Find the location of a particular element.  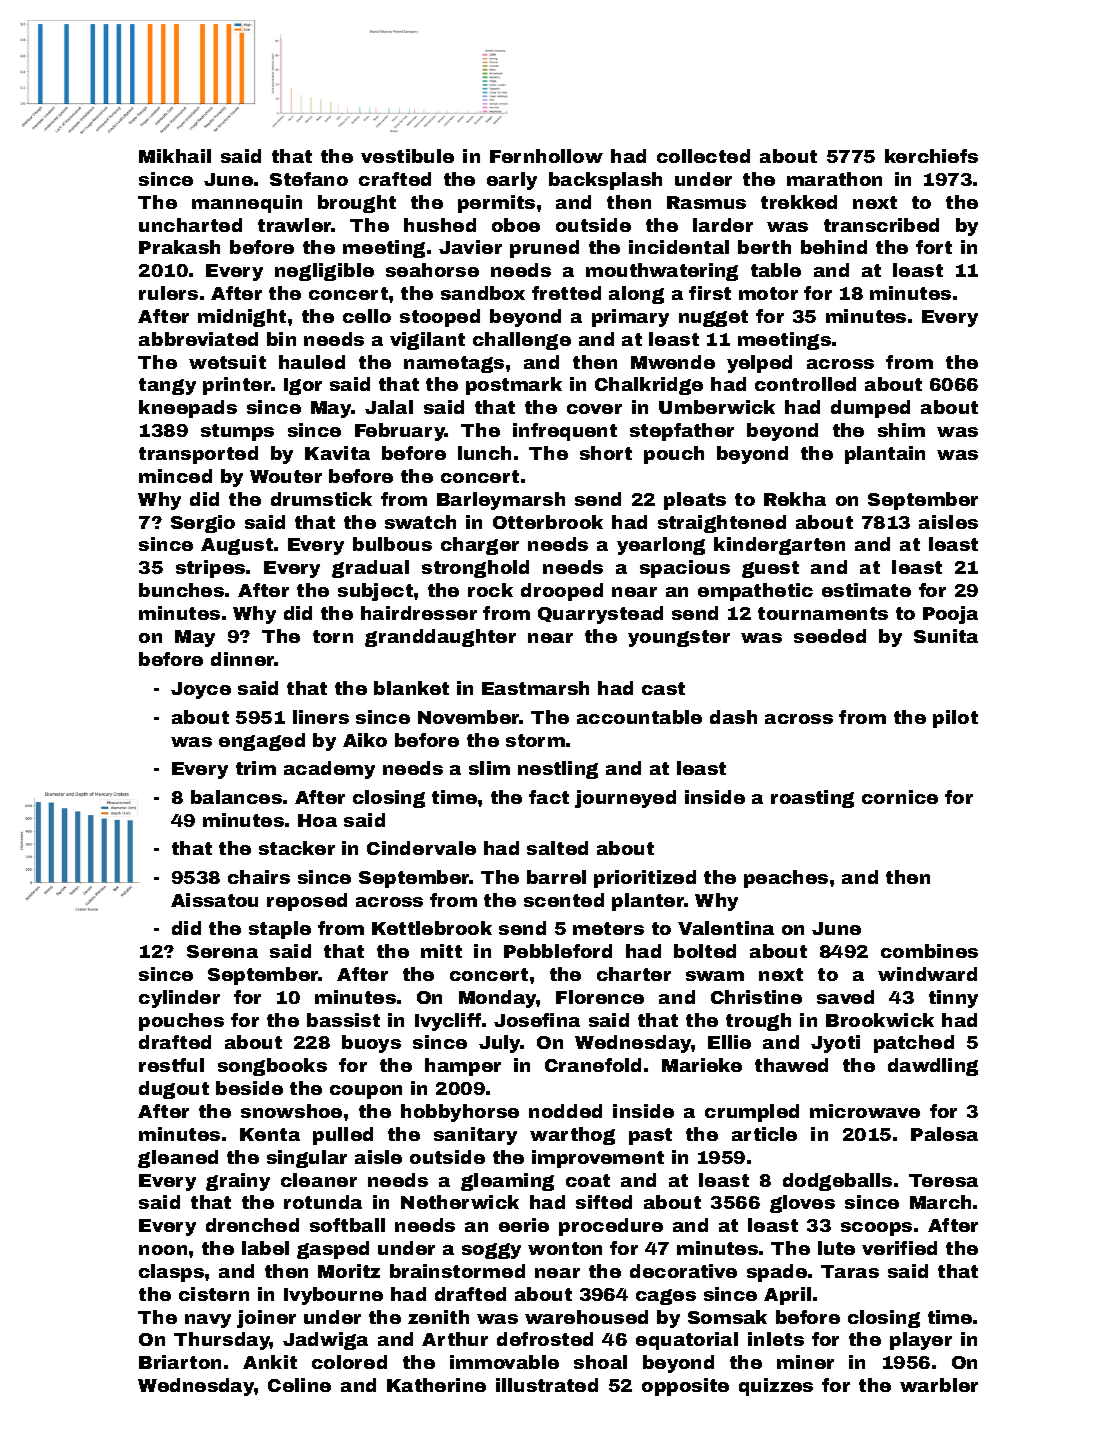

vestibule is located at coordinates (407, 156).
